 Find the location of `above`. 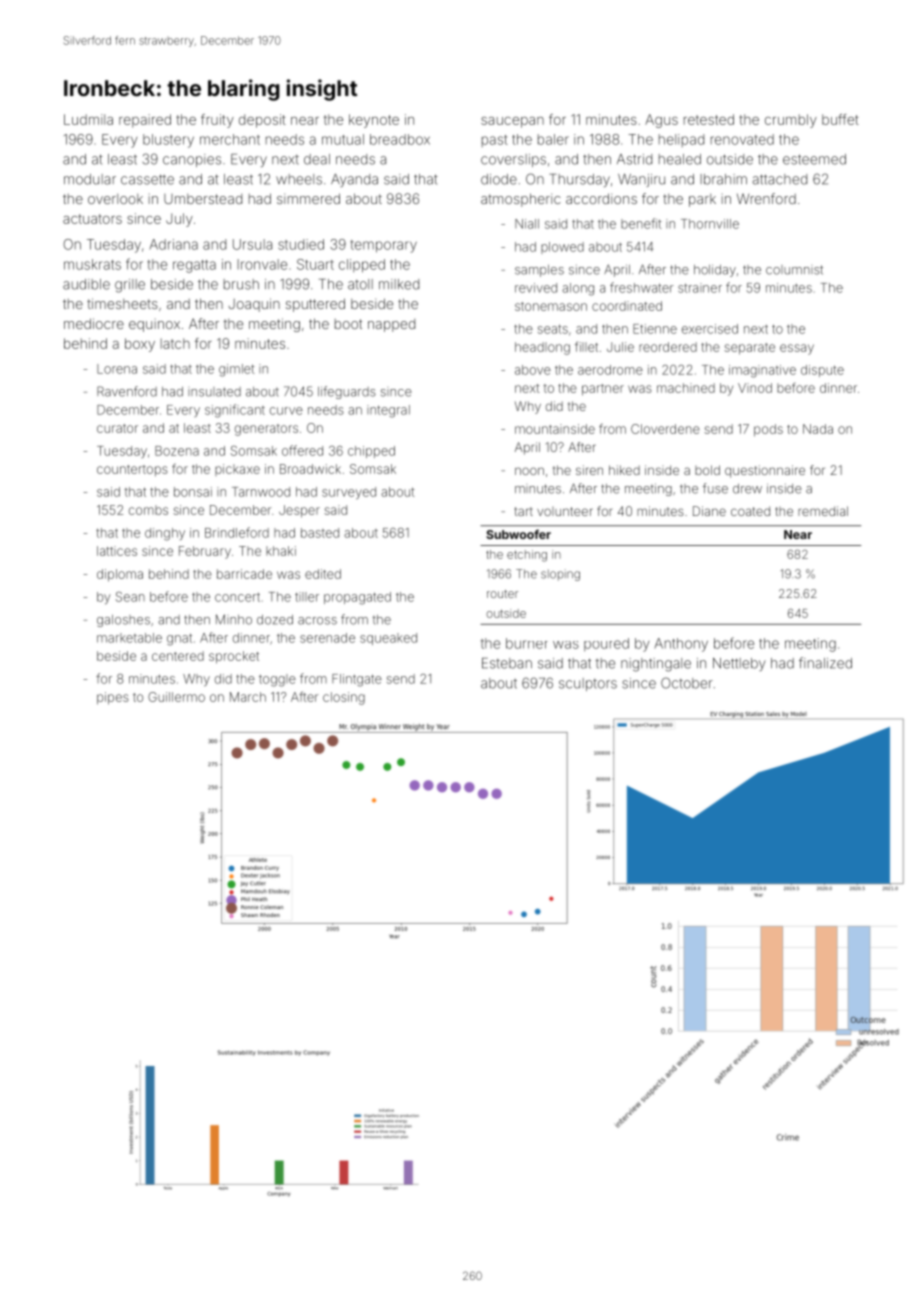

above is located at coordinates (533, 370).
